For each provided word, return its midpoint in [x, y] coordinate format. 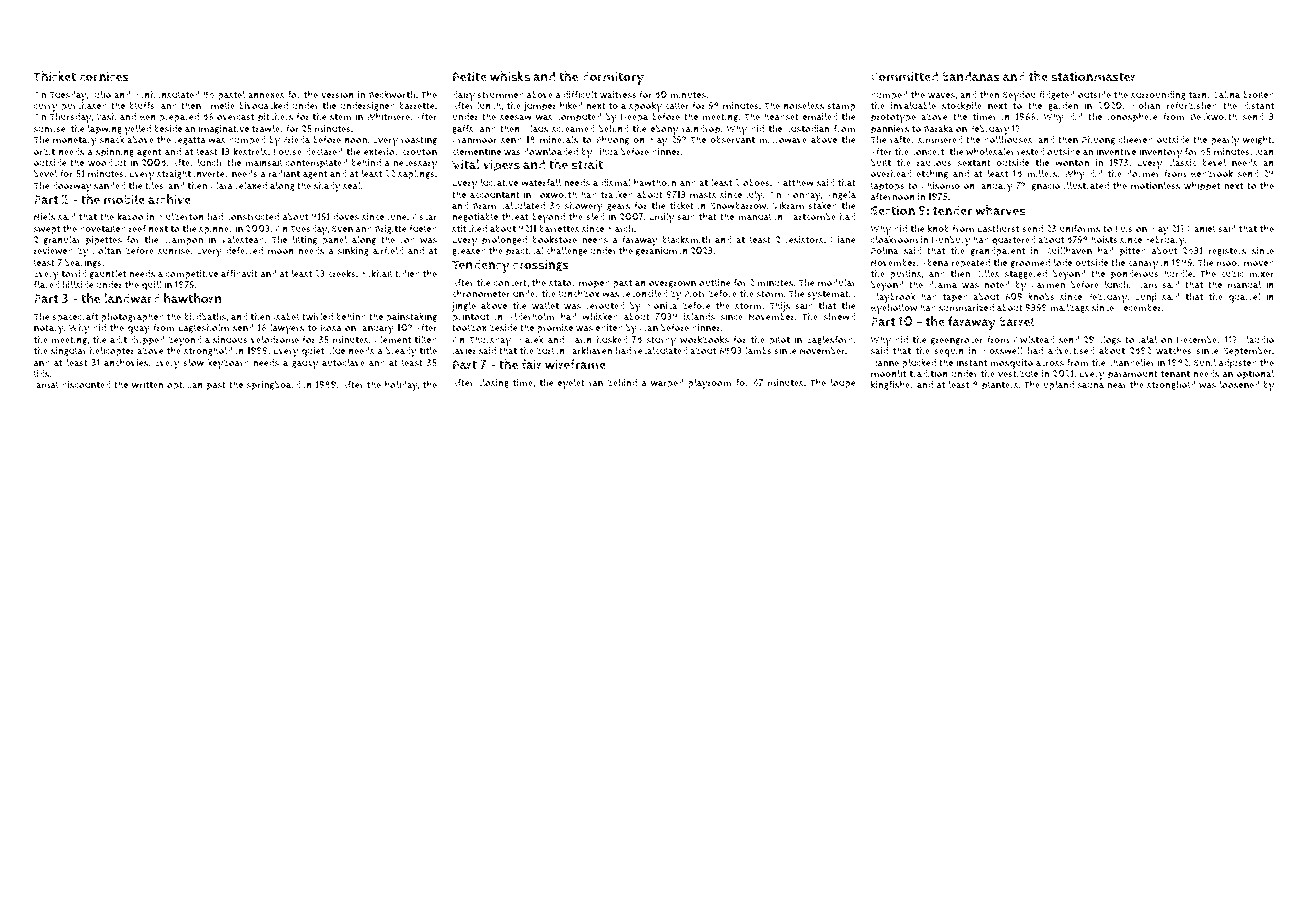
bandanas [971, 76]
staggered [1026, 274]
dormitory [613, 78]
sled [595, 217]
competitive [192, 275]
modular [837, 283]
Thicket [55, 76]
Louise [288, 152]
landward [132, 298]
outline [715, 283]
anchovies [126, 363]
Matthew [794, 183]
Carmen [1048, 285]
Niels [44, 217]
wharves [1001, 210]
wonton [1072, 163]
